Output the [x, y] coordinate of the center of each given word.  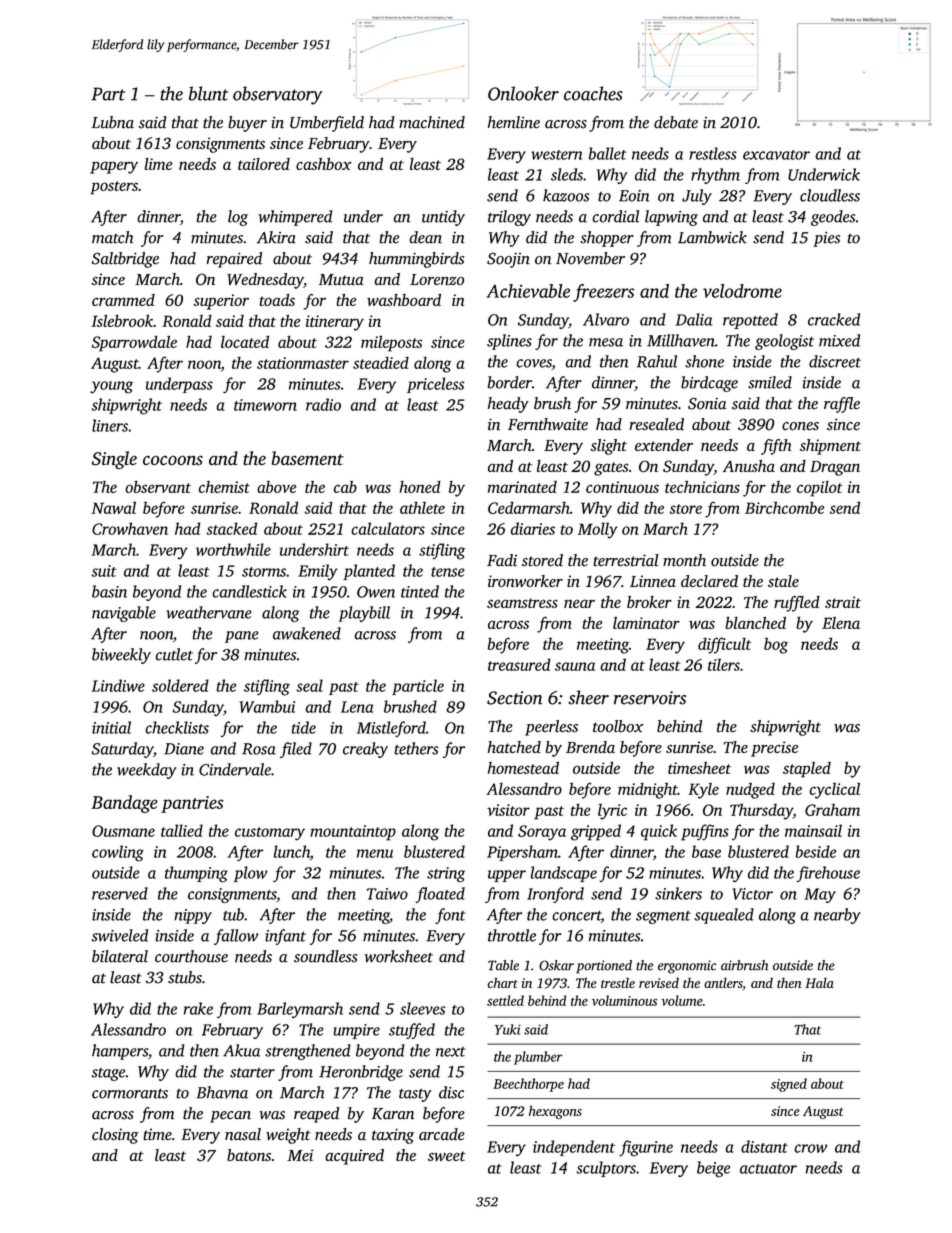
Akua [241, 1050]
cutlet [174, 654]
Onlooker [523, 93]
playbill [364, 614]
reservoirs [650, 698]
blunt [208, 93]
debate [676, 122]
